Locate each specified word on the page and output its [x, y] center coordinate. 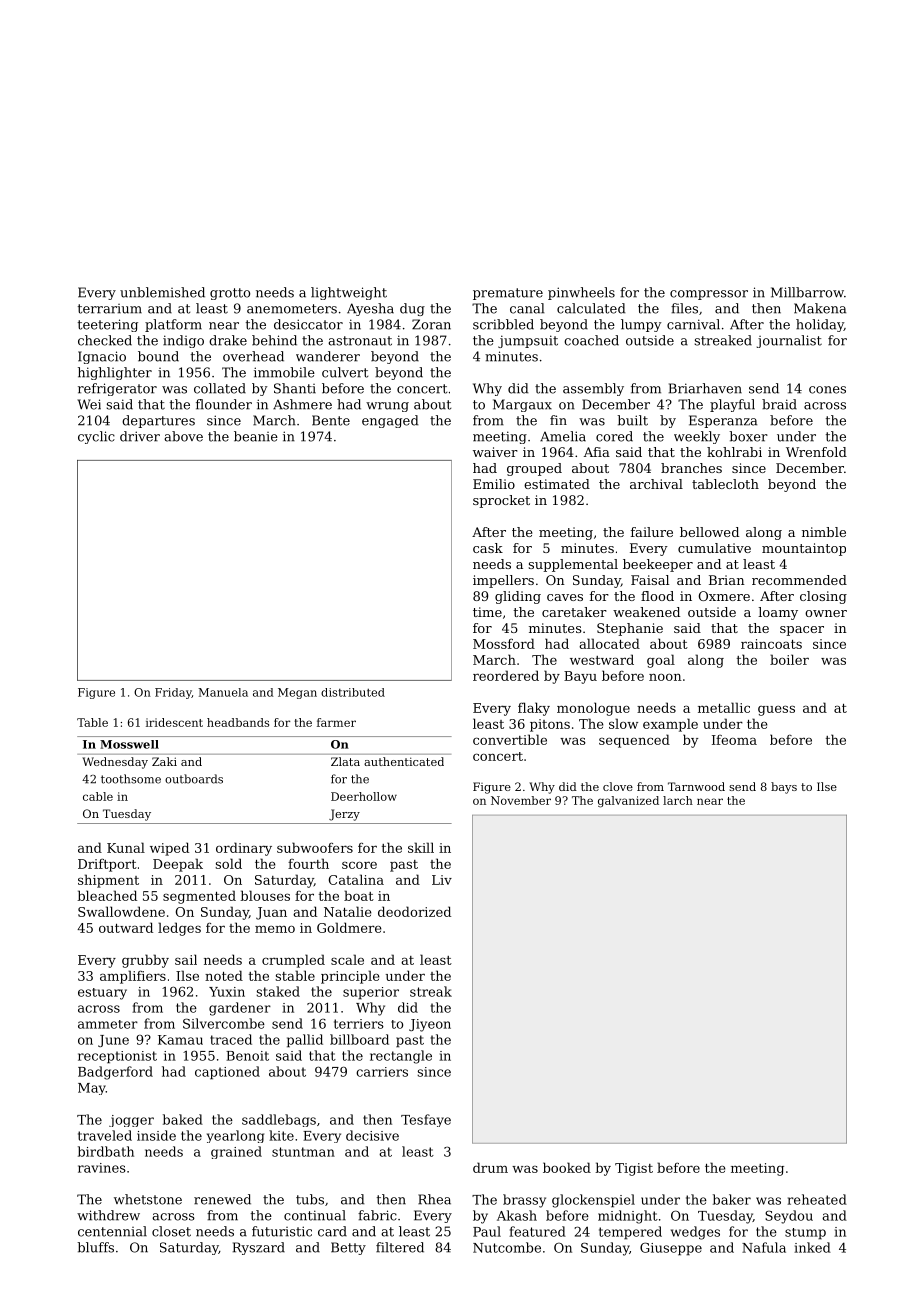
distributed [353, 692]
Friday [173, 693]
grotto [230, 294]
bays [784, 788]
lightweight [349, 293]
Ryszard [259, 1248]
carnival [693, 324]
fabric [377, 1215]
